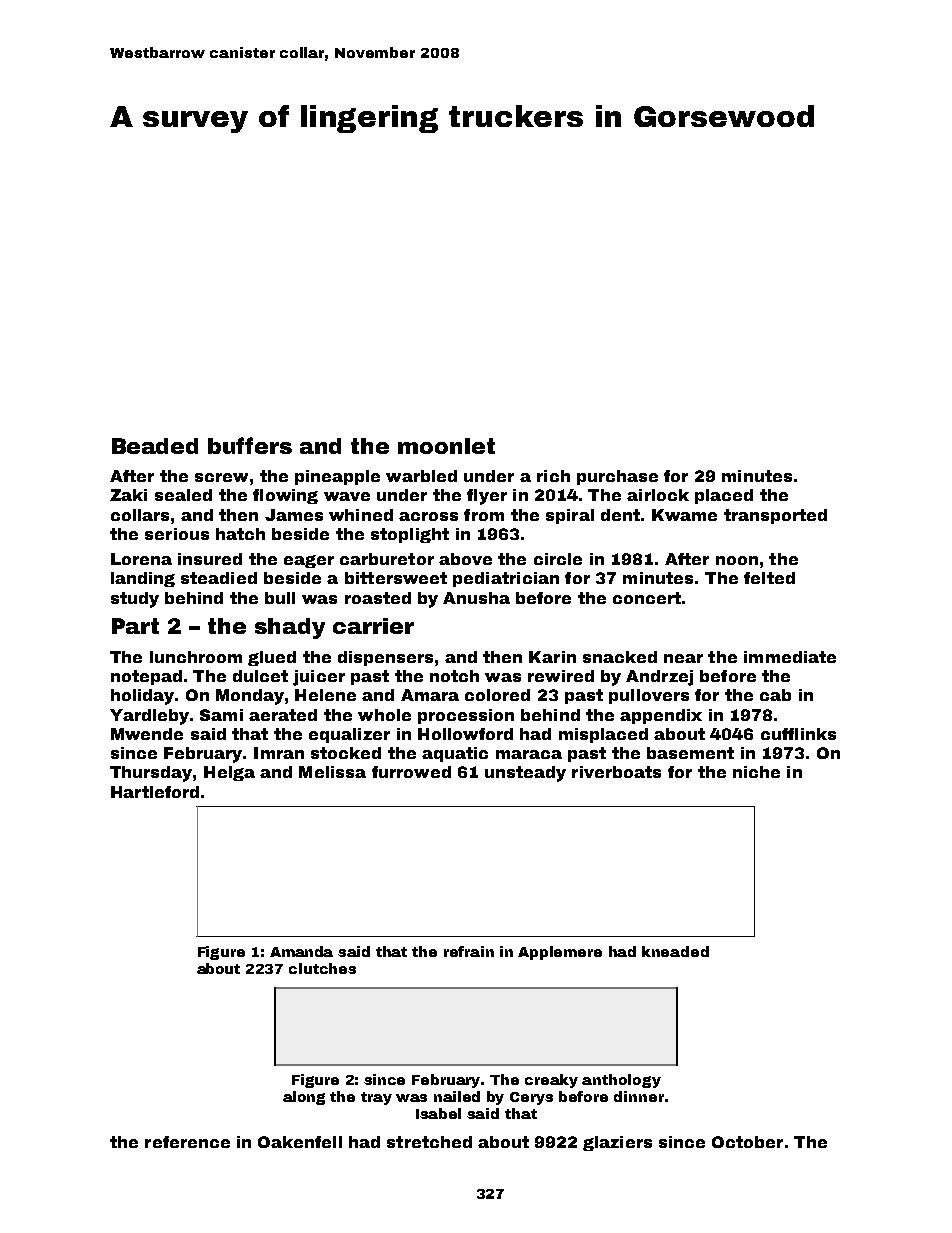 The width and height of the page is (952, 1233). What do you see at coordinates (301, 951) in the page?
I see `Amanda` at bounding box center [301, 951].
